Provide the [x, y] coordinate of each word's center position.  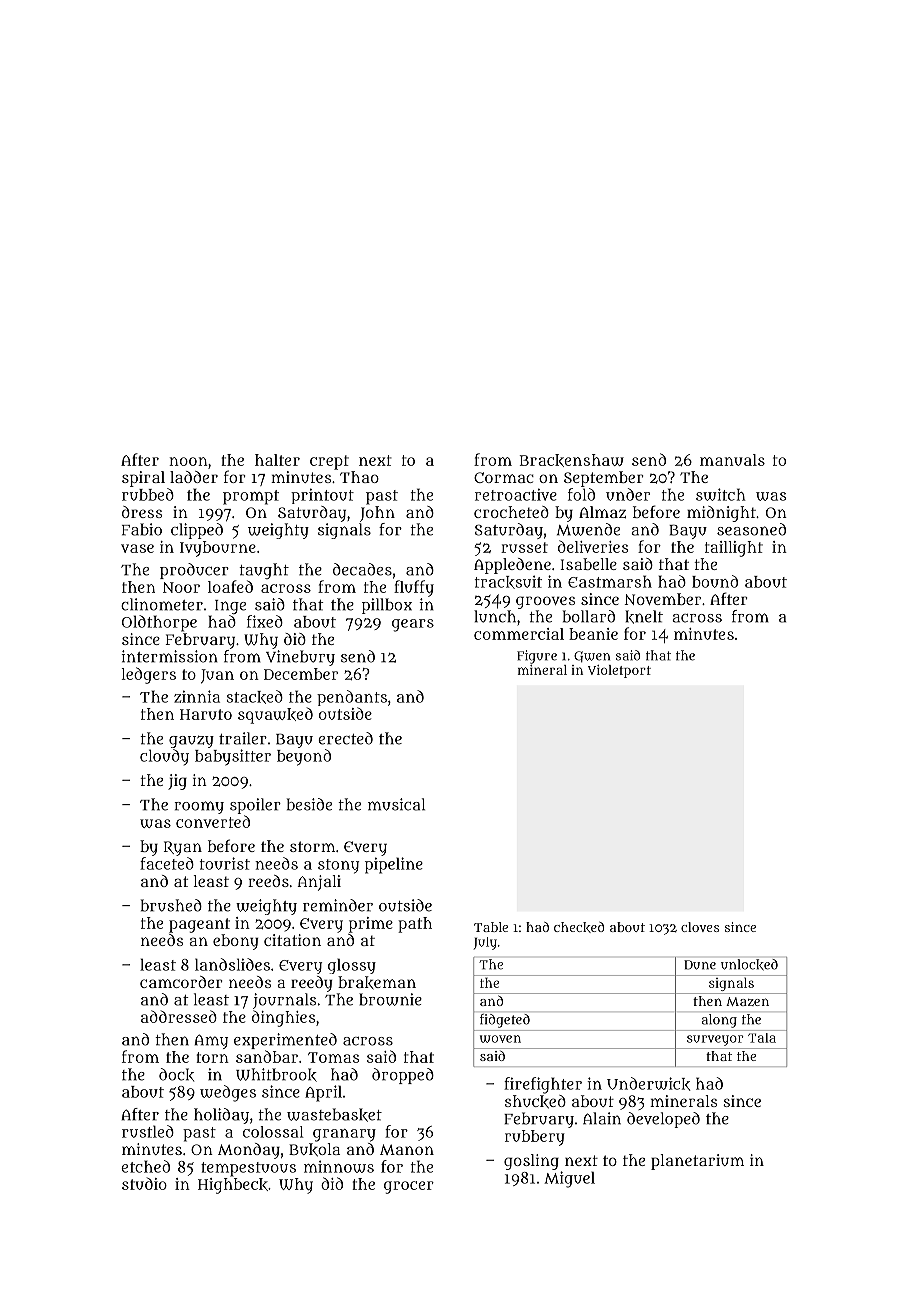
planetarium [697, 1162]
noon [188, 461]
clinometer [162, 604]
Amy [211, 1041]
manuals [732, 460]
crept [329, 462]
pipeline [394, 865]
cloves [700, 927]
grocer [409, 1187]
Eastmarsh [610, 581]
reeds [268, 881]
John [377, 514]
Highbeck [233, 1186]
